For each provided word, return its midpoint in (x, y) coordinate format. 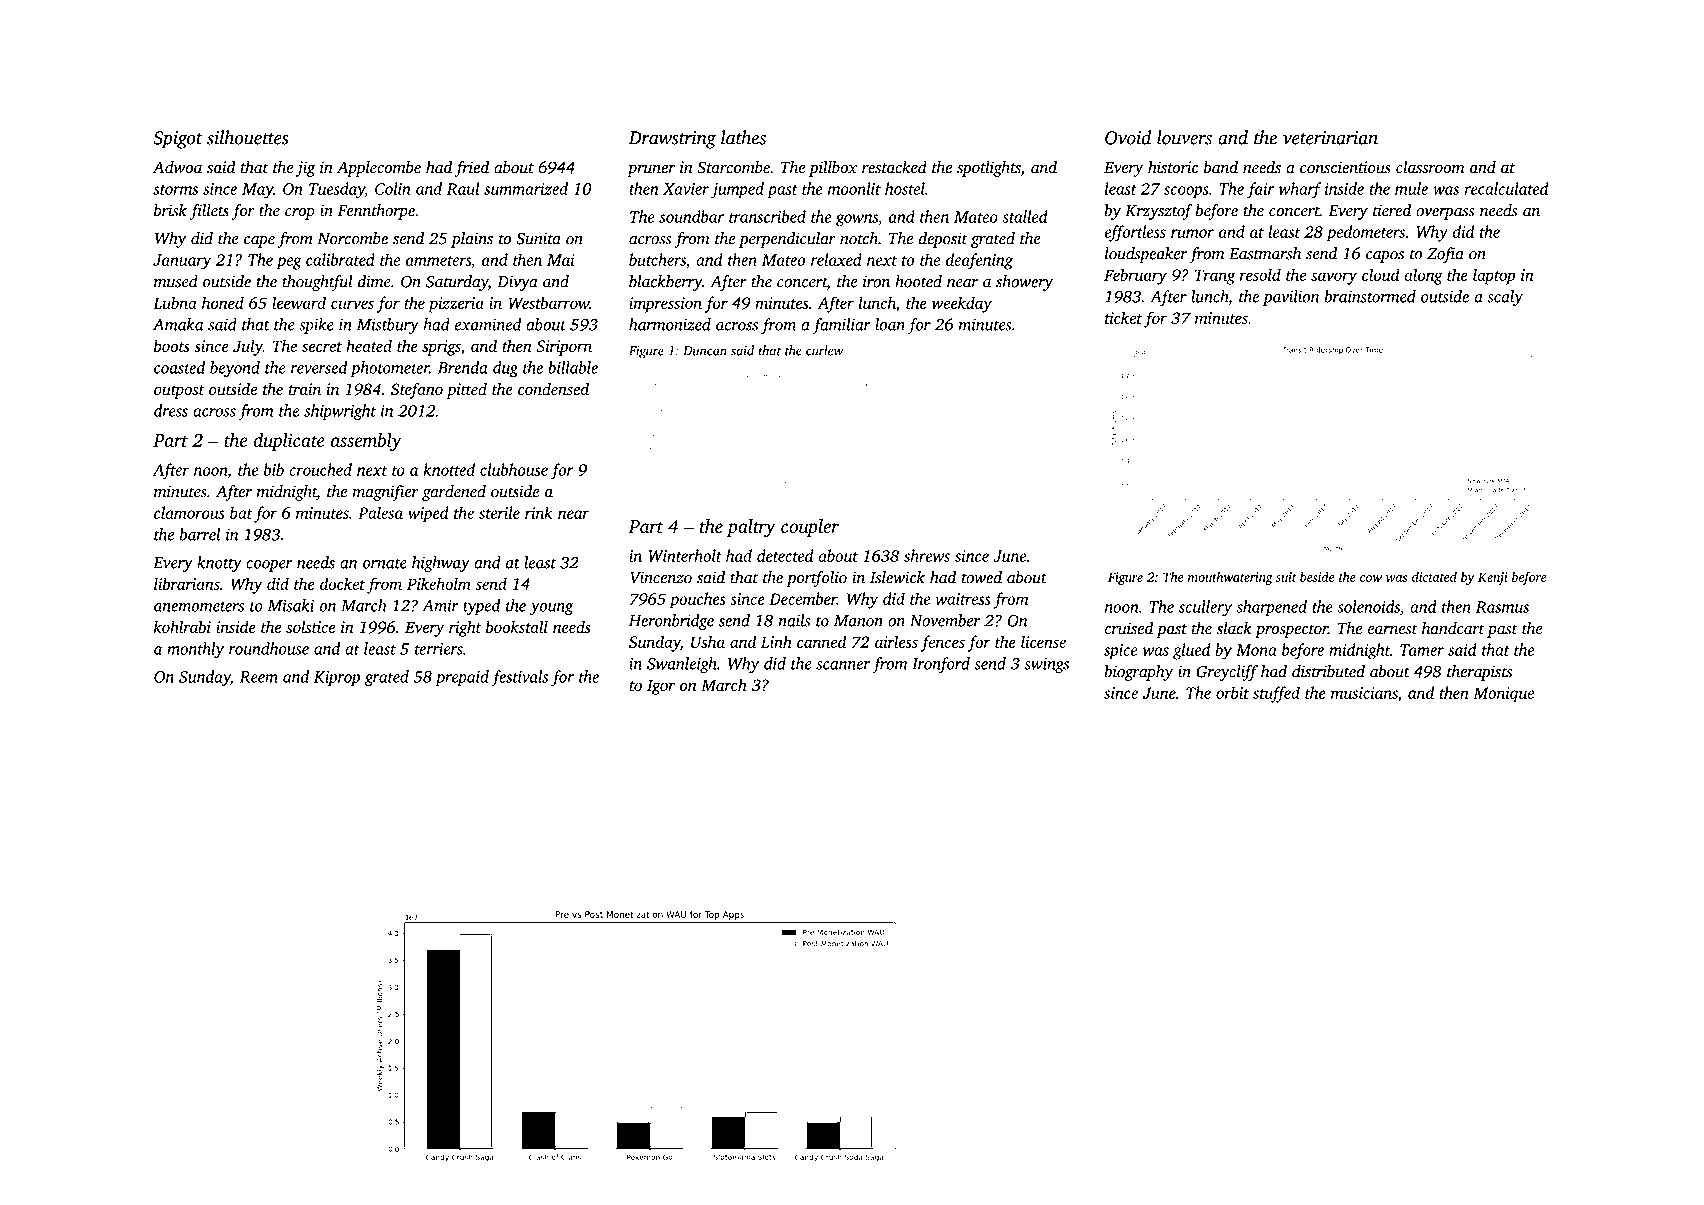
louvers (1184, 137)
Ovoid (1128, 137)
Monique (1503, 695)
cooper (269, 566)
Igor (661, 687)
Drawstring (672, 140)
